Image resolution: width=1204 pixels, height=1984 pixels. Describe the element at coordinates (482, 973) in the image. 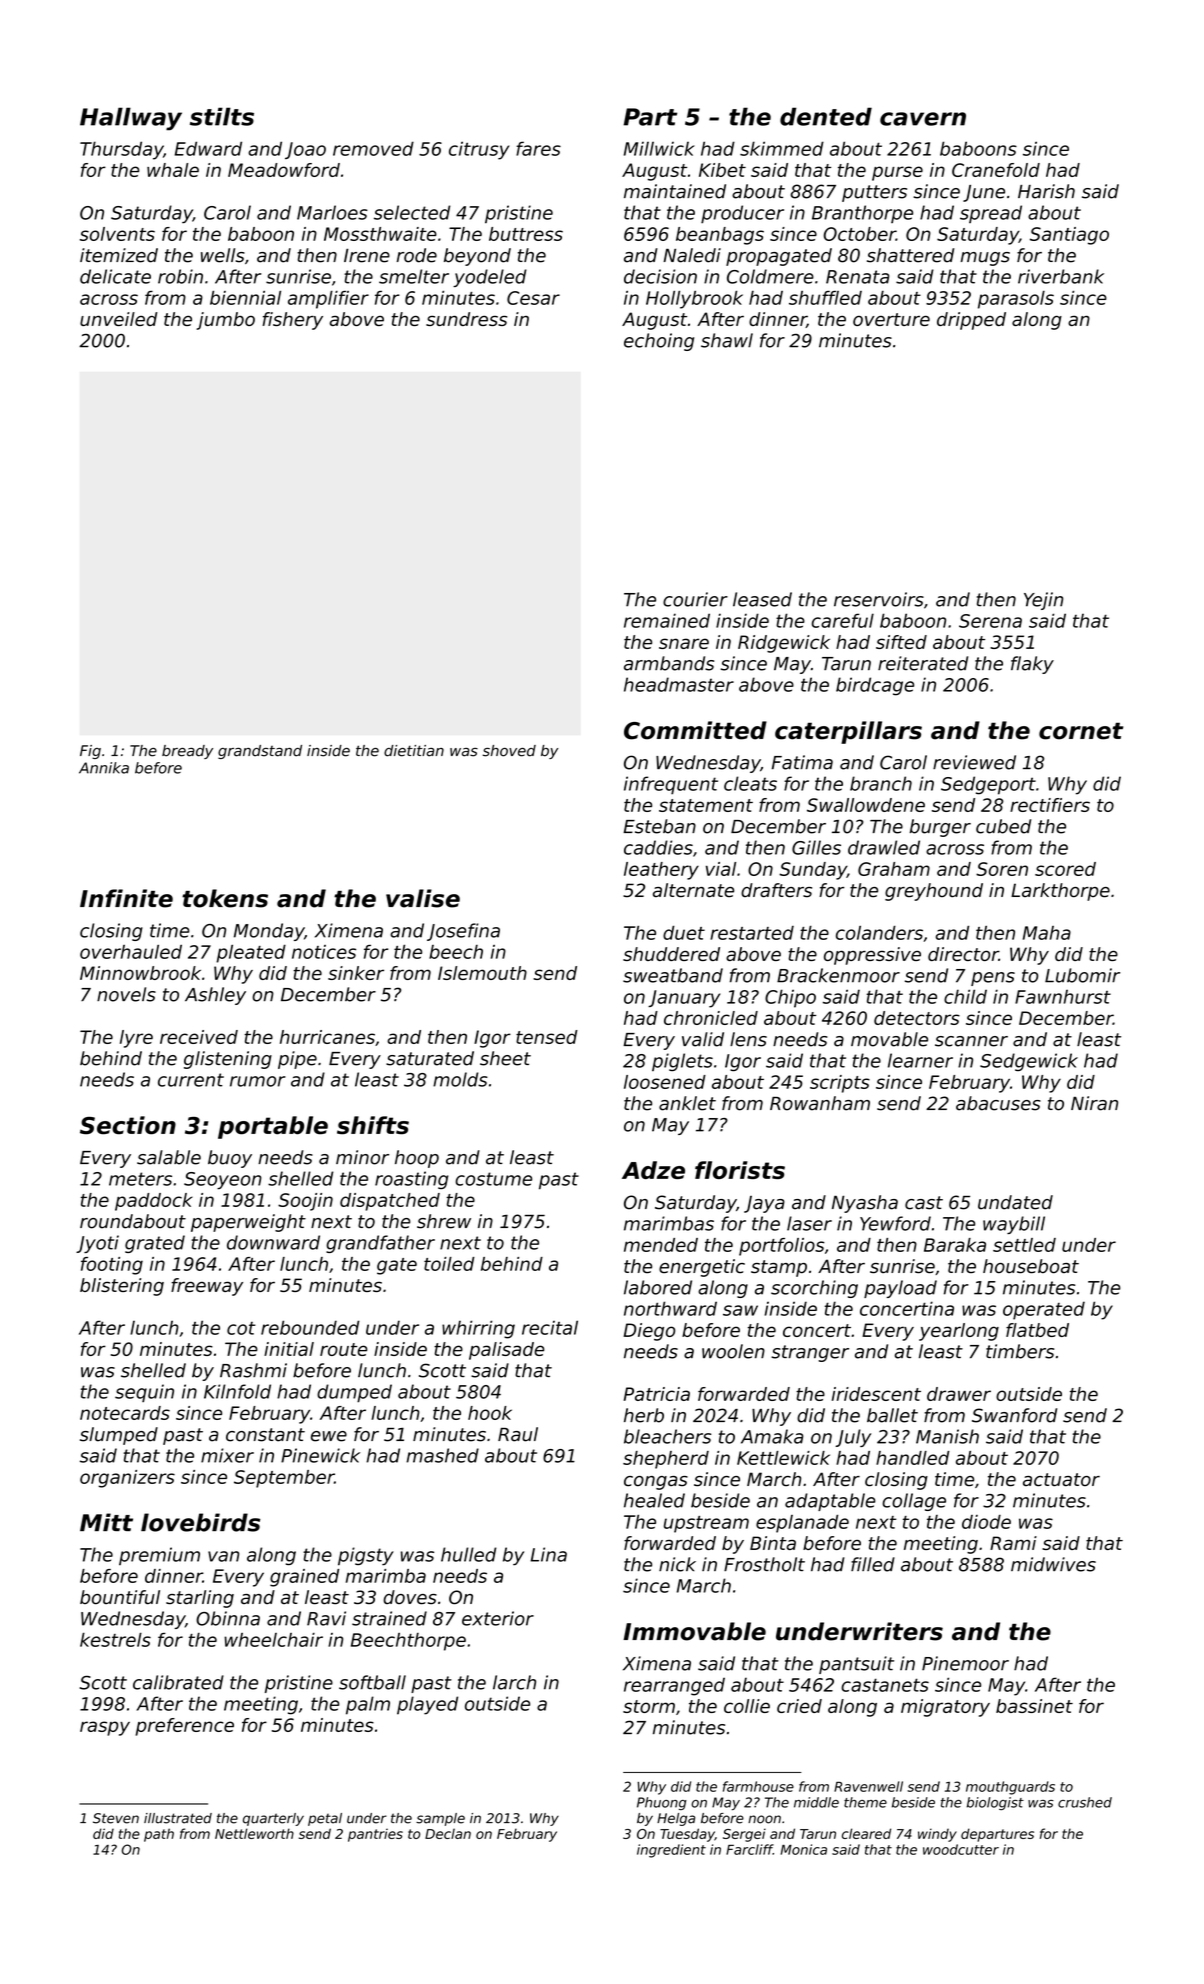

I see `Islemouth` at that location.
